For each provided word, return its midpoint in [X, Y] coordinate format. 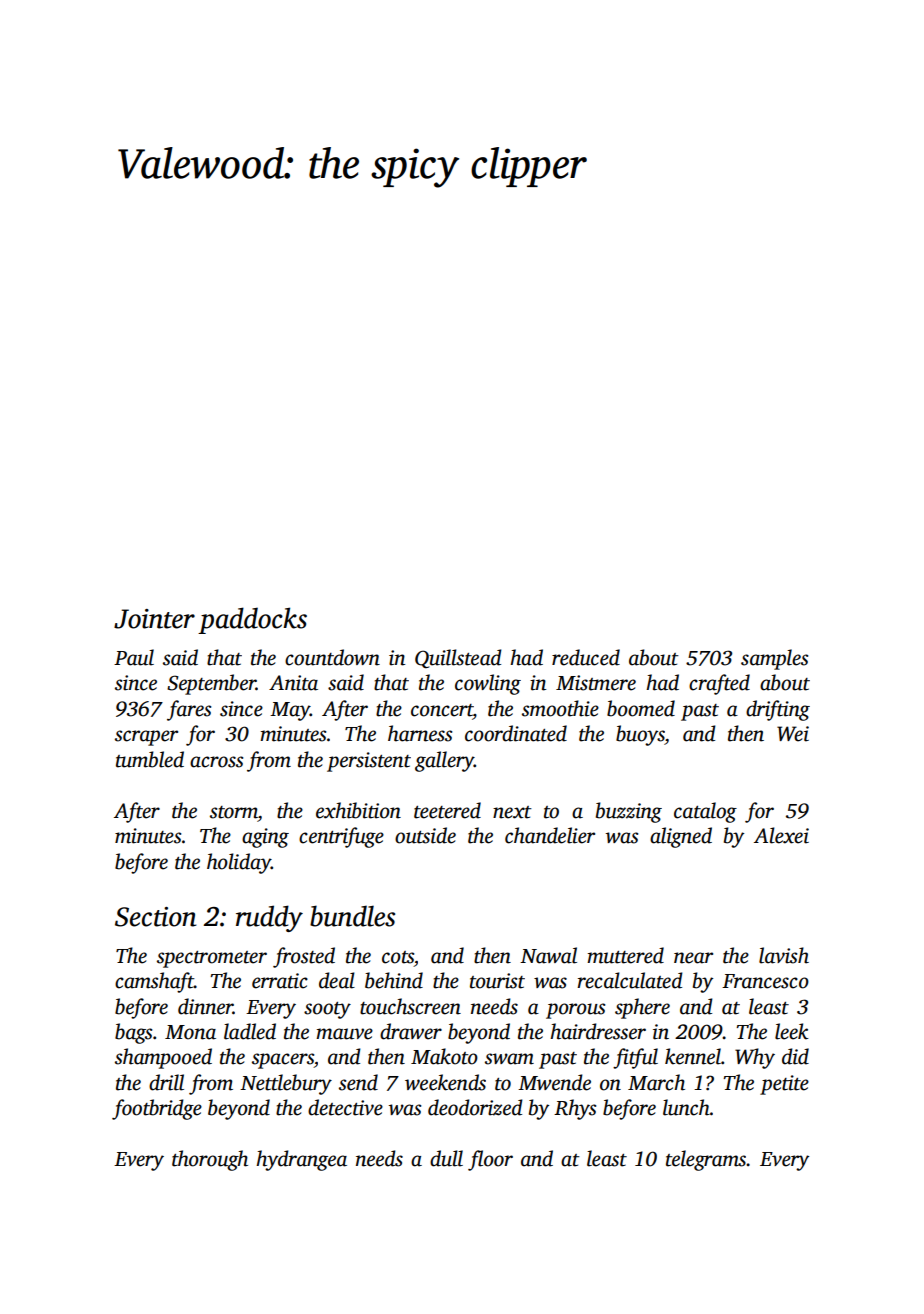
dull [446, 1158]
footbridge [157, 1109]
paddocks [252, 620]
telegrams [706, 1160]
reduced [586, 657]
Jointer [154, 619]
